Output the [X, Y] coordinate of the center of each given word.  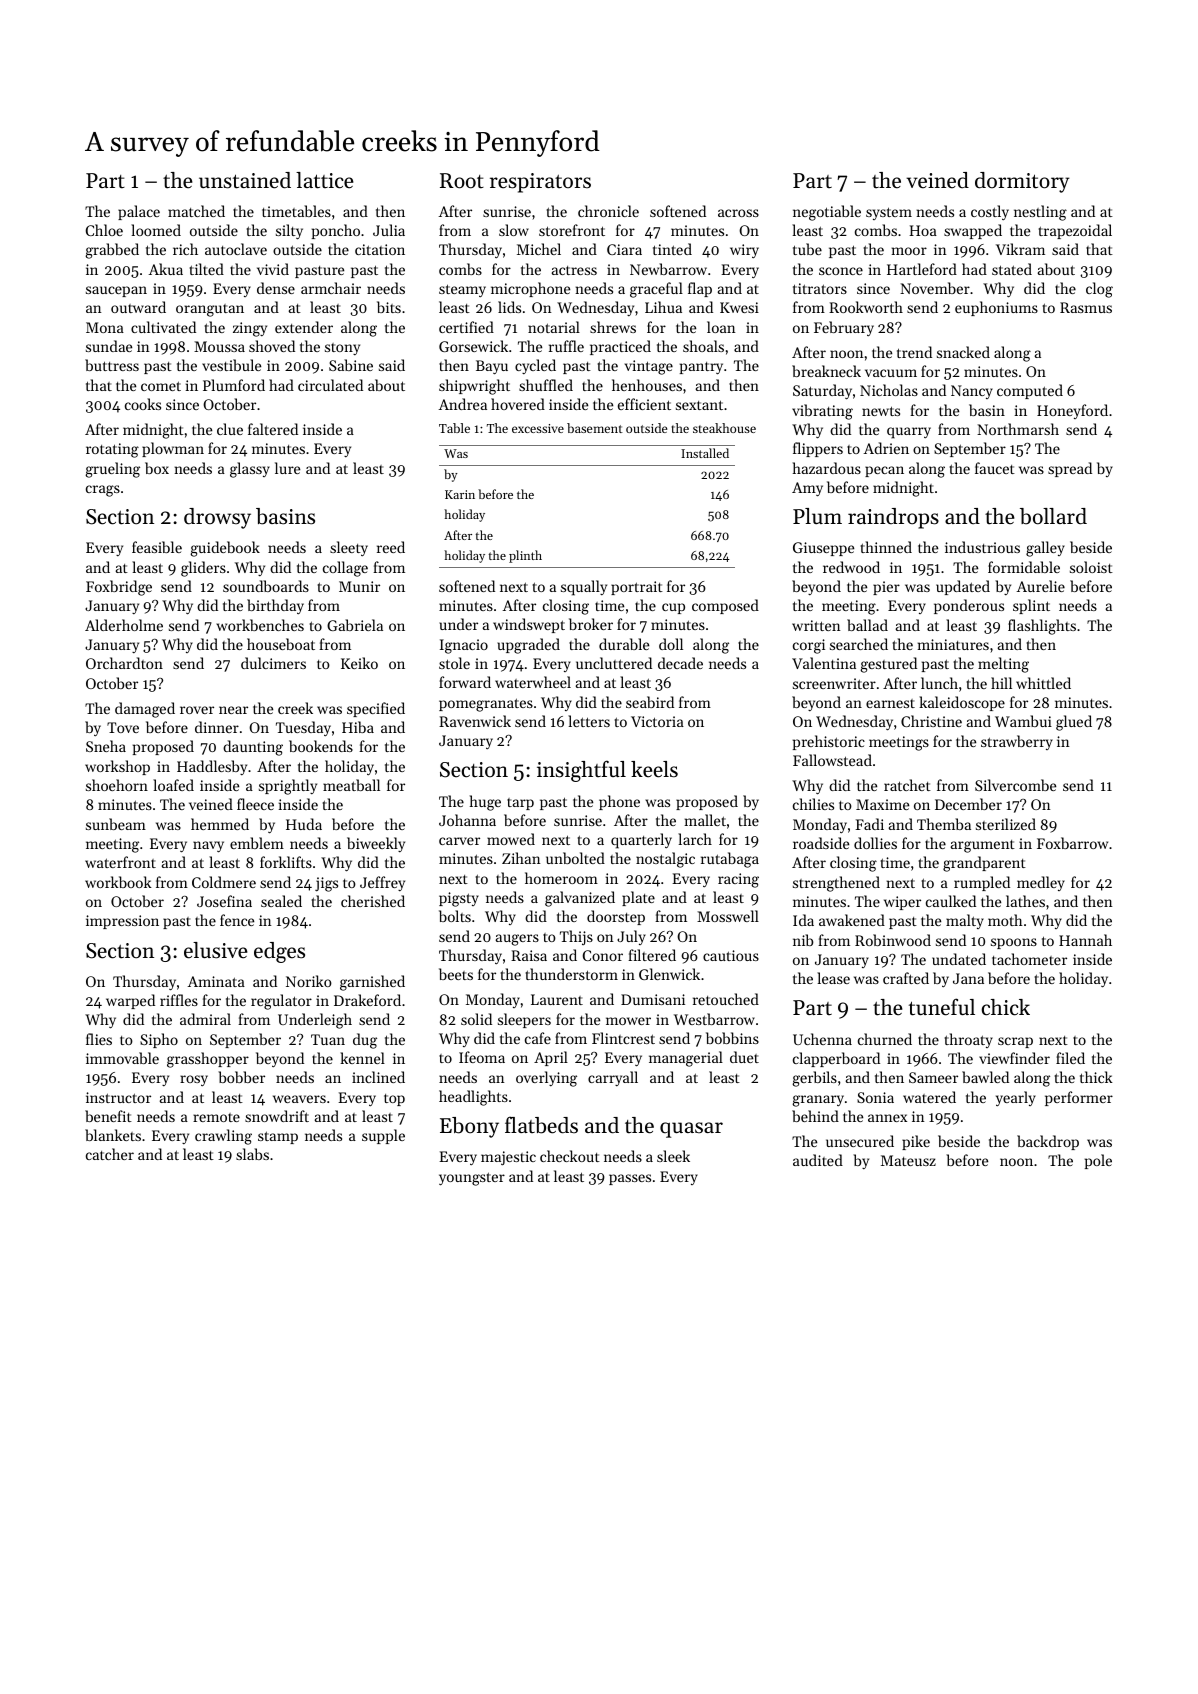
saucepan [116, 291]
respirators [540, 183]
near [233, 710]
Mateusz [908, 1160]
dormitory [1022, 182]
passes [630, 1179]
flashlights [1042, 627]
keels [654, 769]
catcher [110, 1154]
